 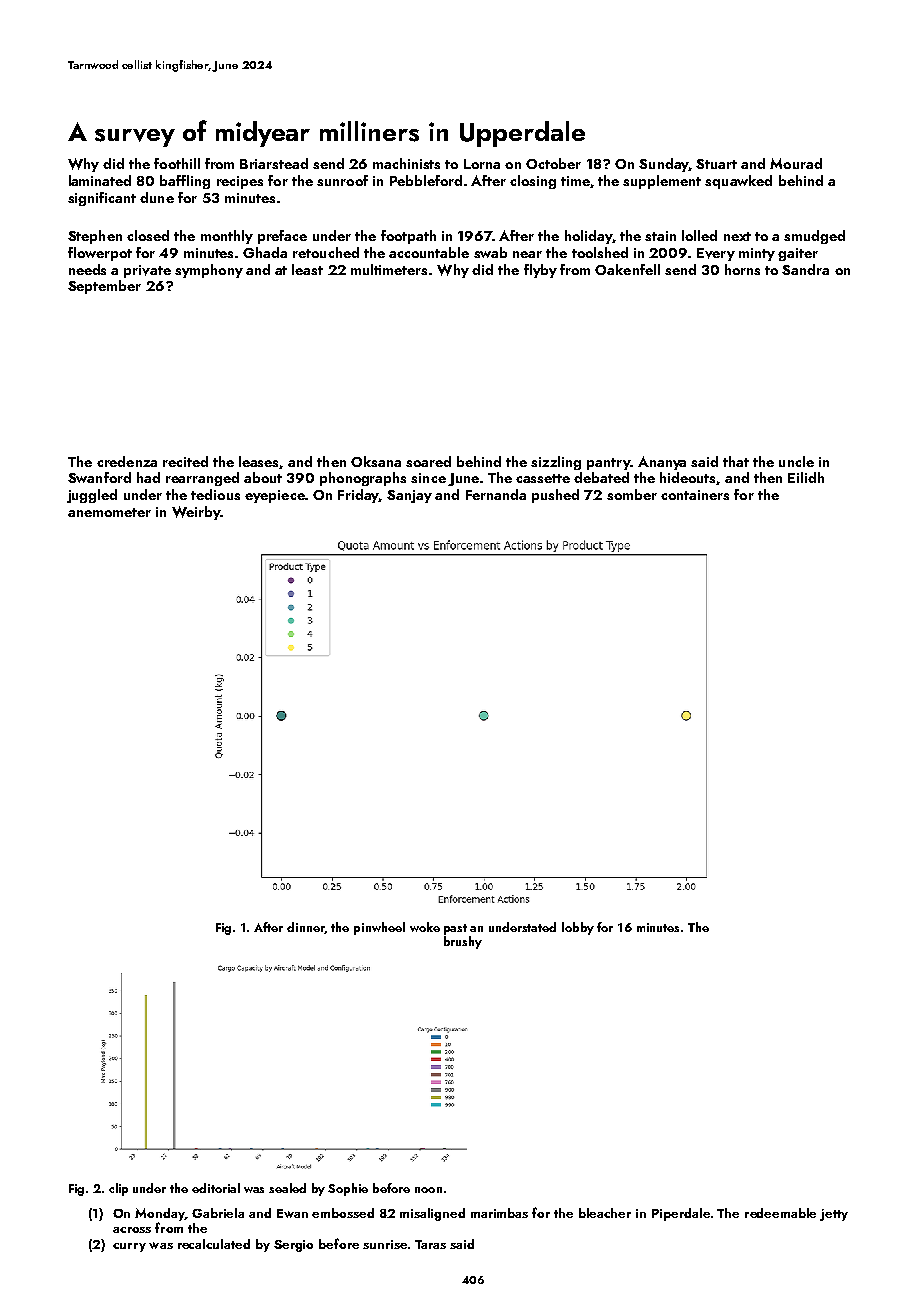 What do you see at coordinates (555, 496) in the screenshot?
I see `pushed` at bounding box center [555, 496].
